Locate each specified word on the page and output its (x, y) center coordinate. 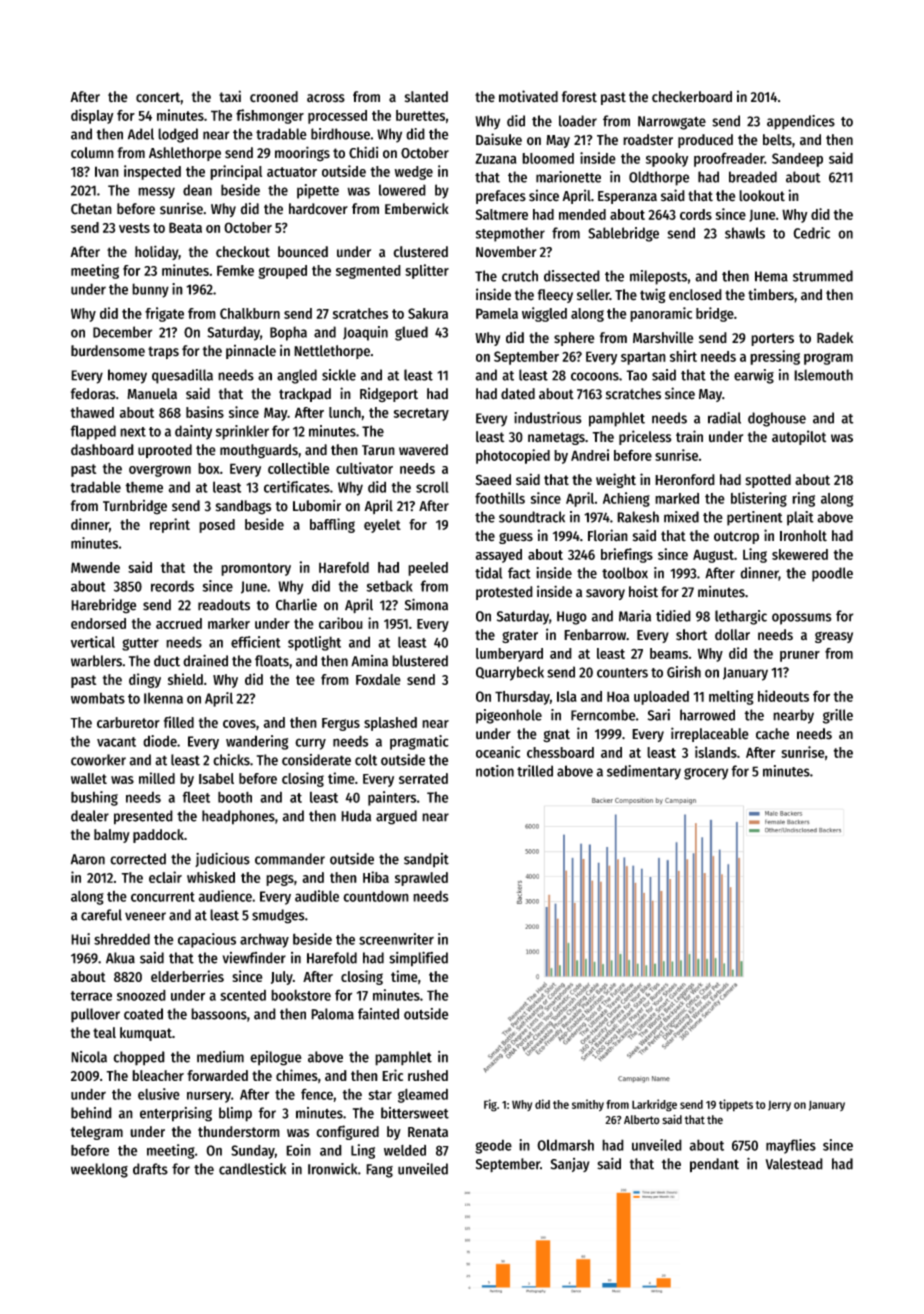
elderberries (187, 976)
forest (579, 97)
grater (520, 636)
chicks (231, 760)
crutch (520, 276)
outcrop (736, 537)
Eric (392, 1075)
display (92, 116)
